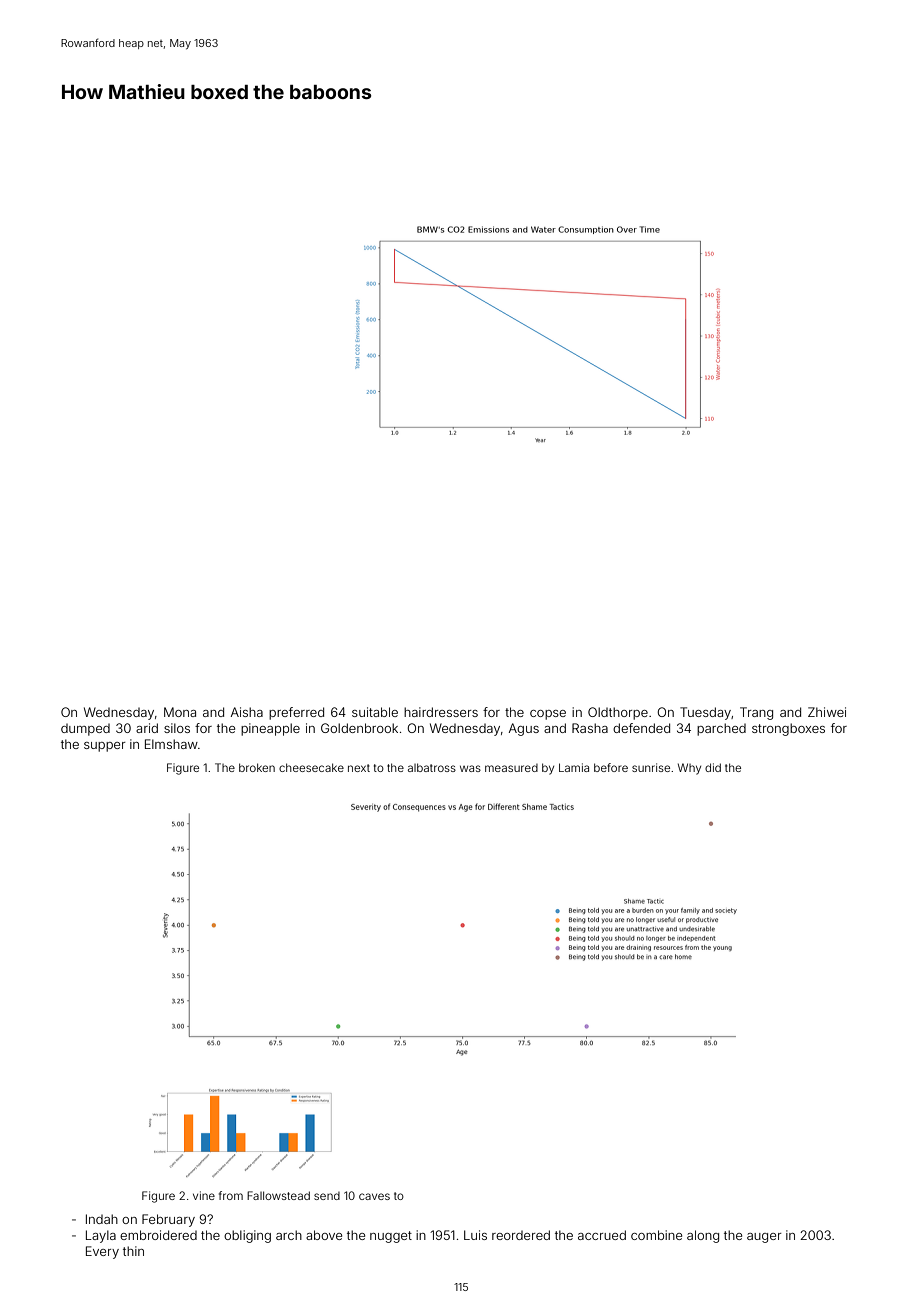 This image has height=1316, width=908. What do you see at coordinates (374, 1196) in the image?
I see `caves` at bounding box center [374, 1196].
